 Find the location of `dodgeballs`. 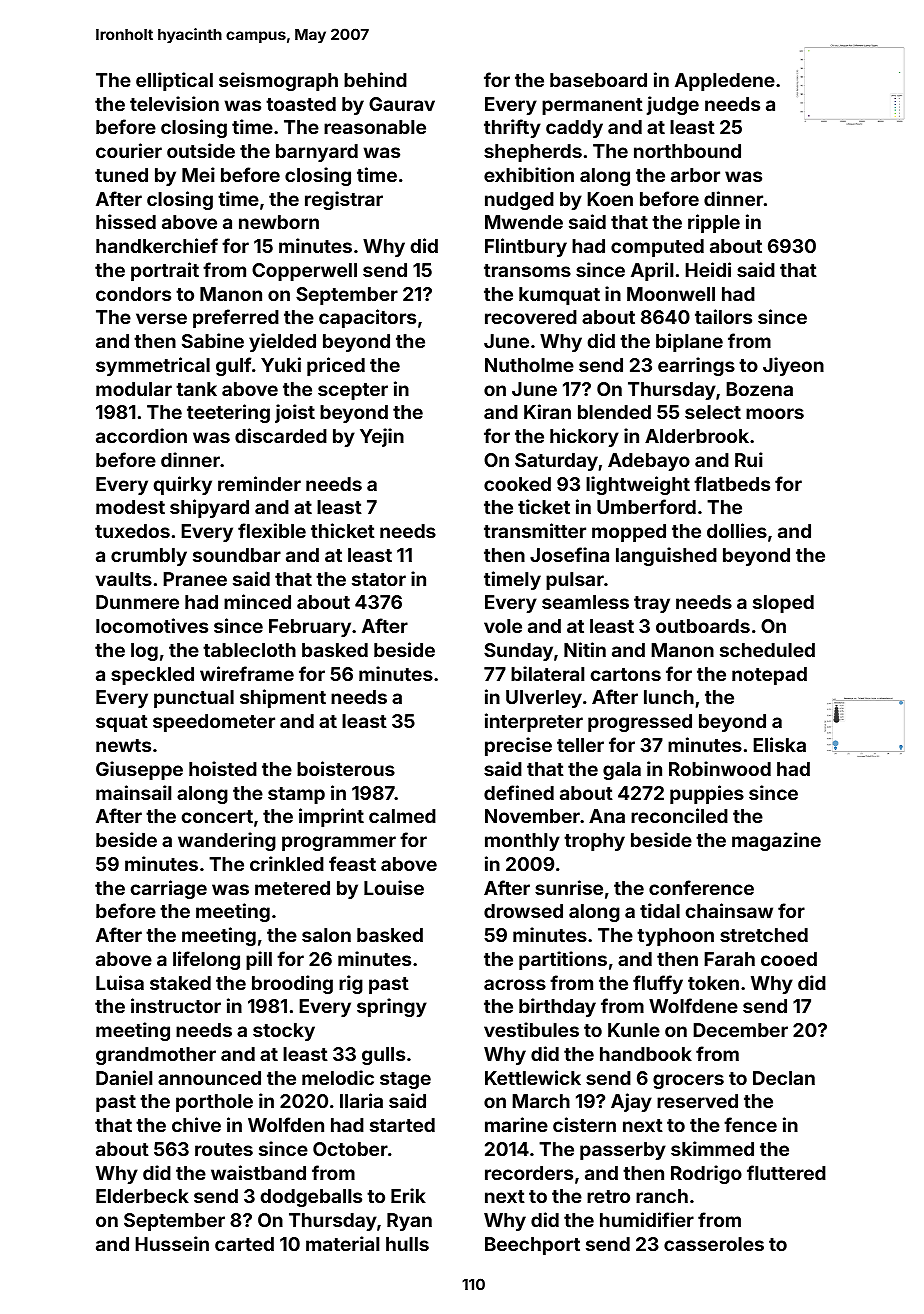

dodgeballs is located at coordinates (311, 1198).
